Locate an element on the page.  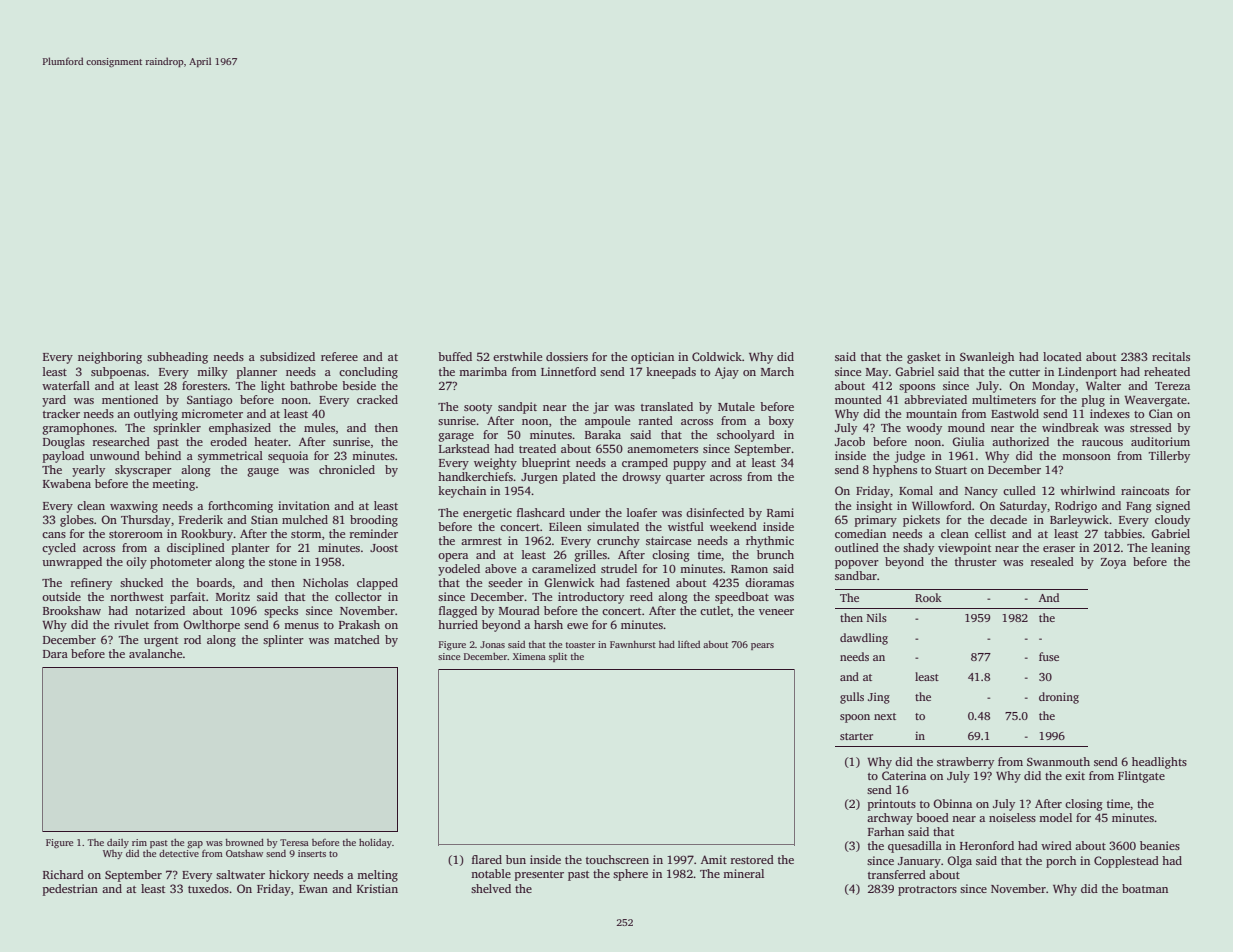
gramophones is located at coordinates (78, 429).
